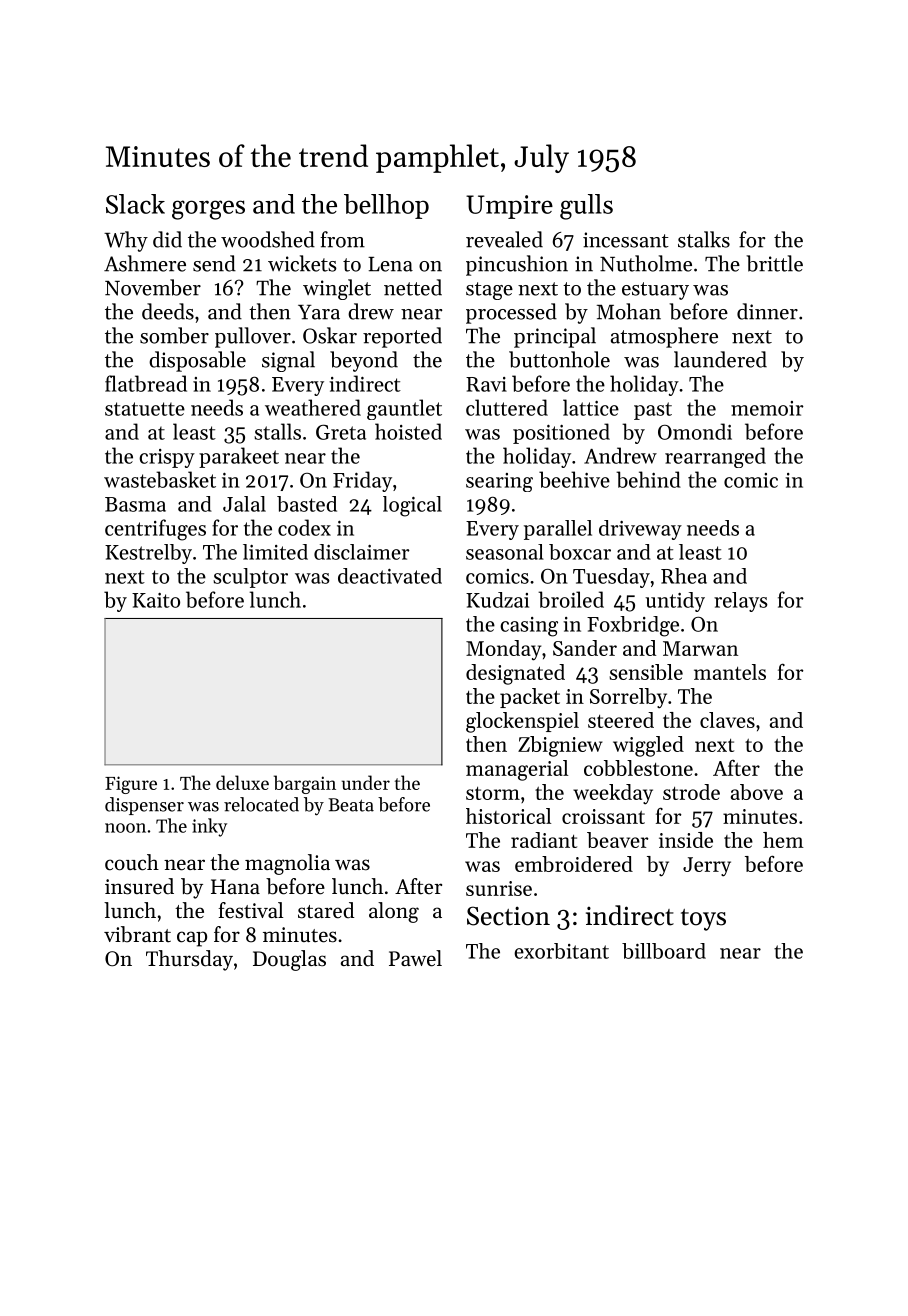 This document has width=908, height=1316. I want to click on bellhop, so click(386, 206).
